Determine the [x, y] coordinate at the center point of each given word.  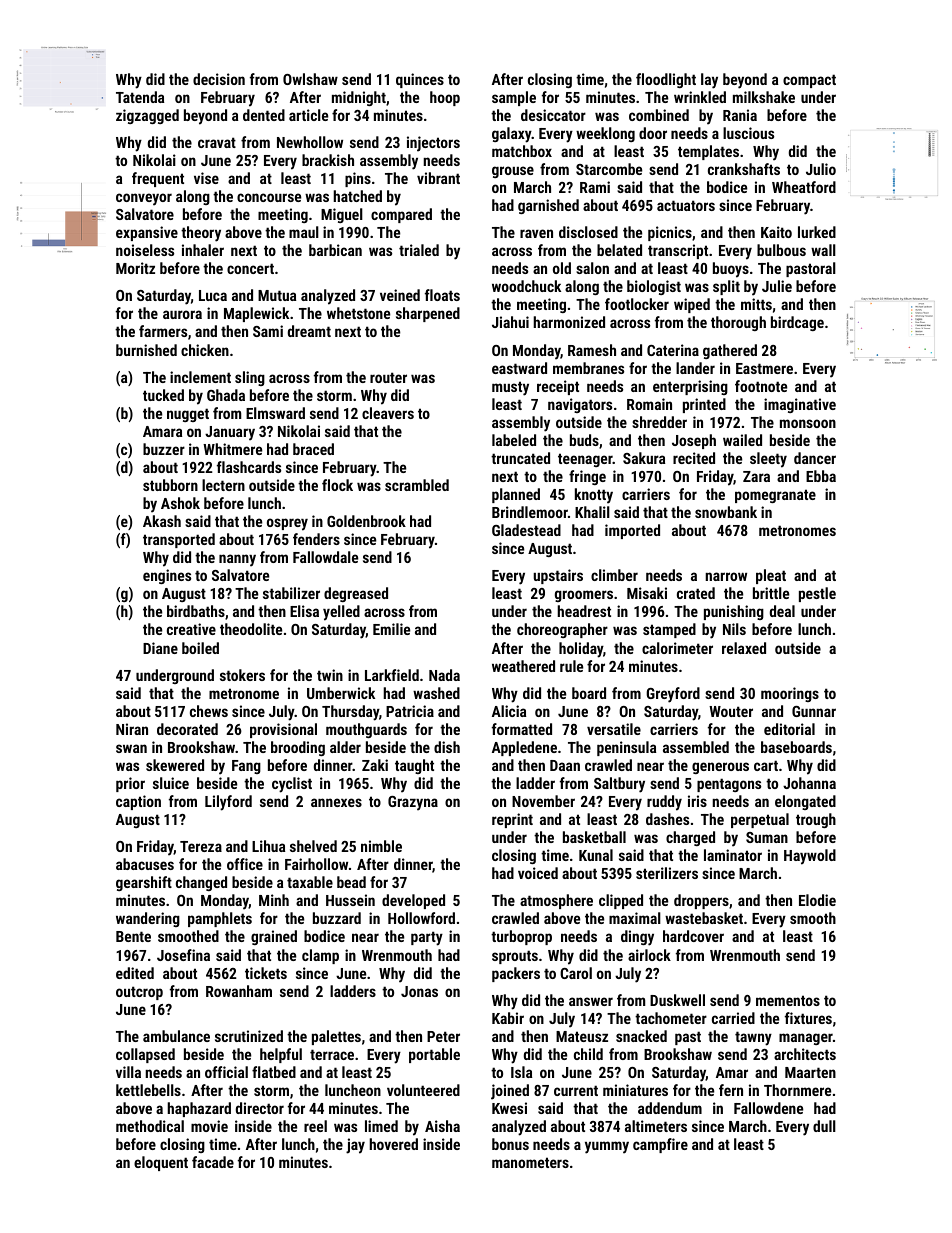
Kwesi [509, 1108]
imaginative [800, 405]
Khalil [592, 512]
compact [809, 81]
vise [206, 178]
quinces [420, 80]
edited [135, 973]
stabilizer [291, 593]
